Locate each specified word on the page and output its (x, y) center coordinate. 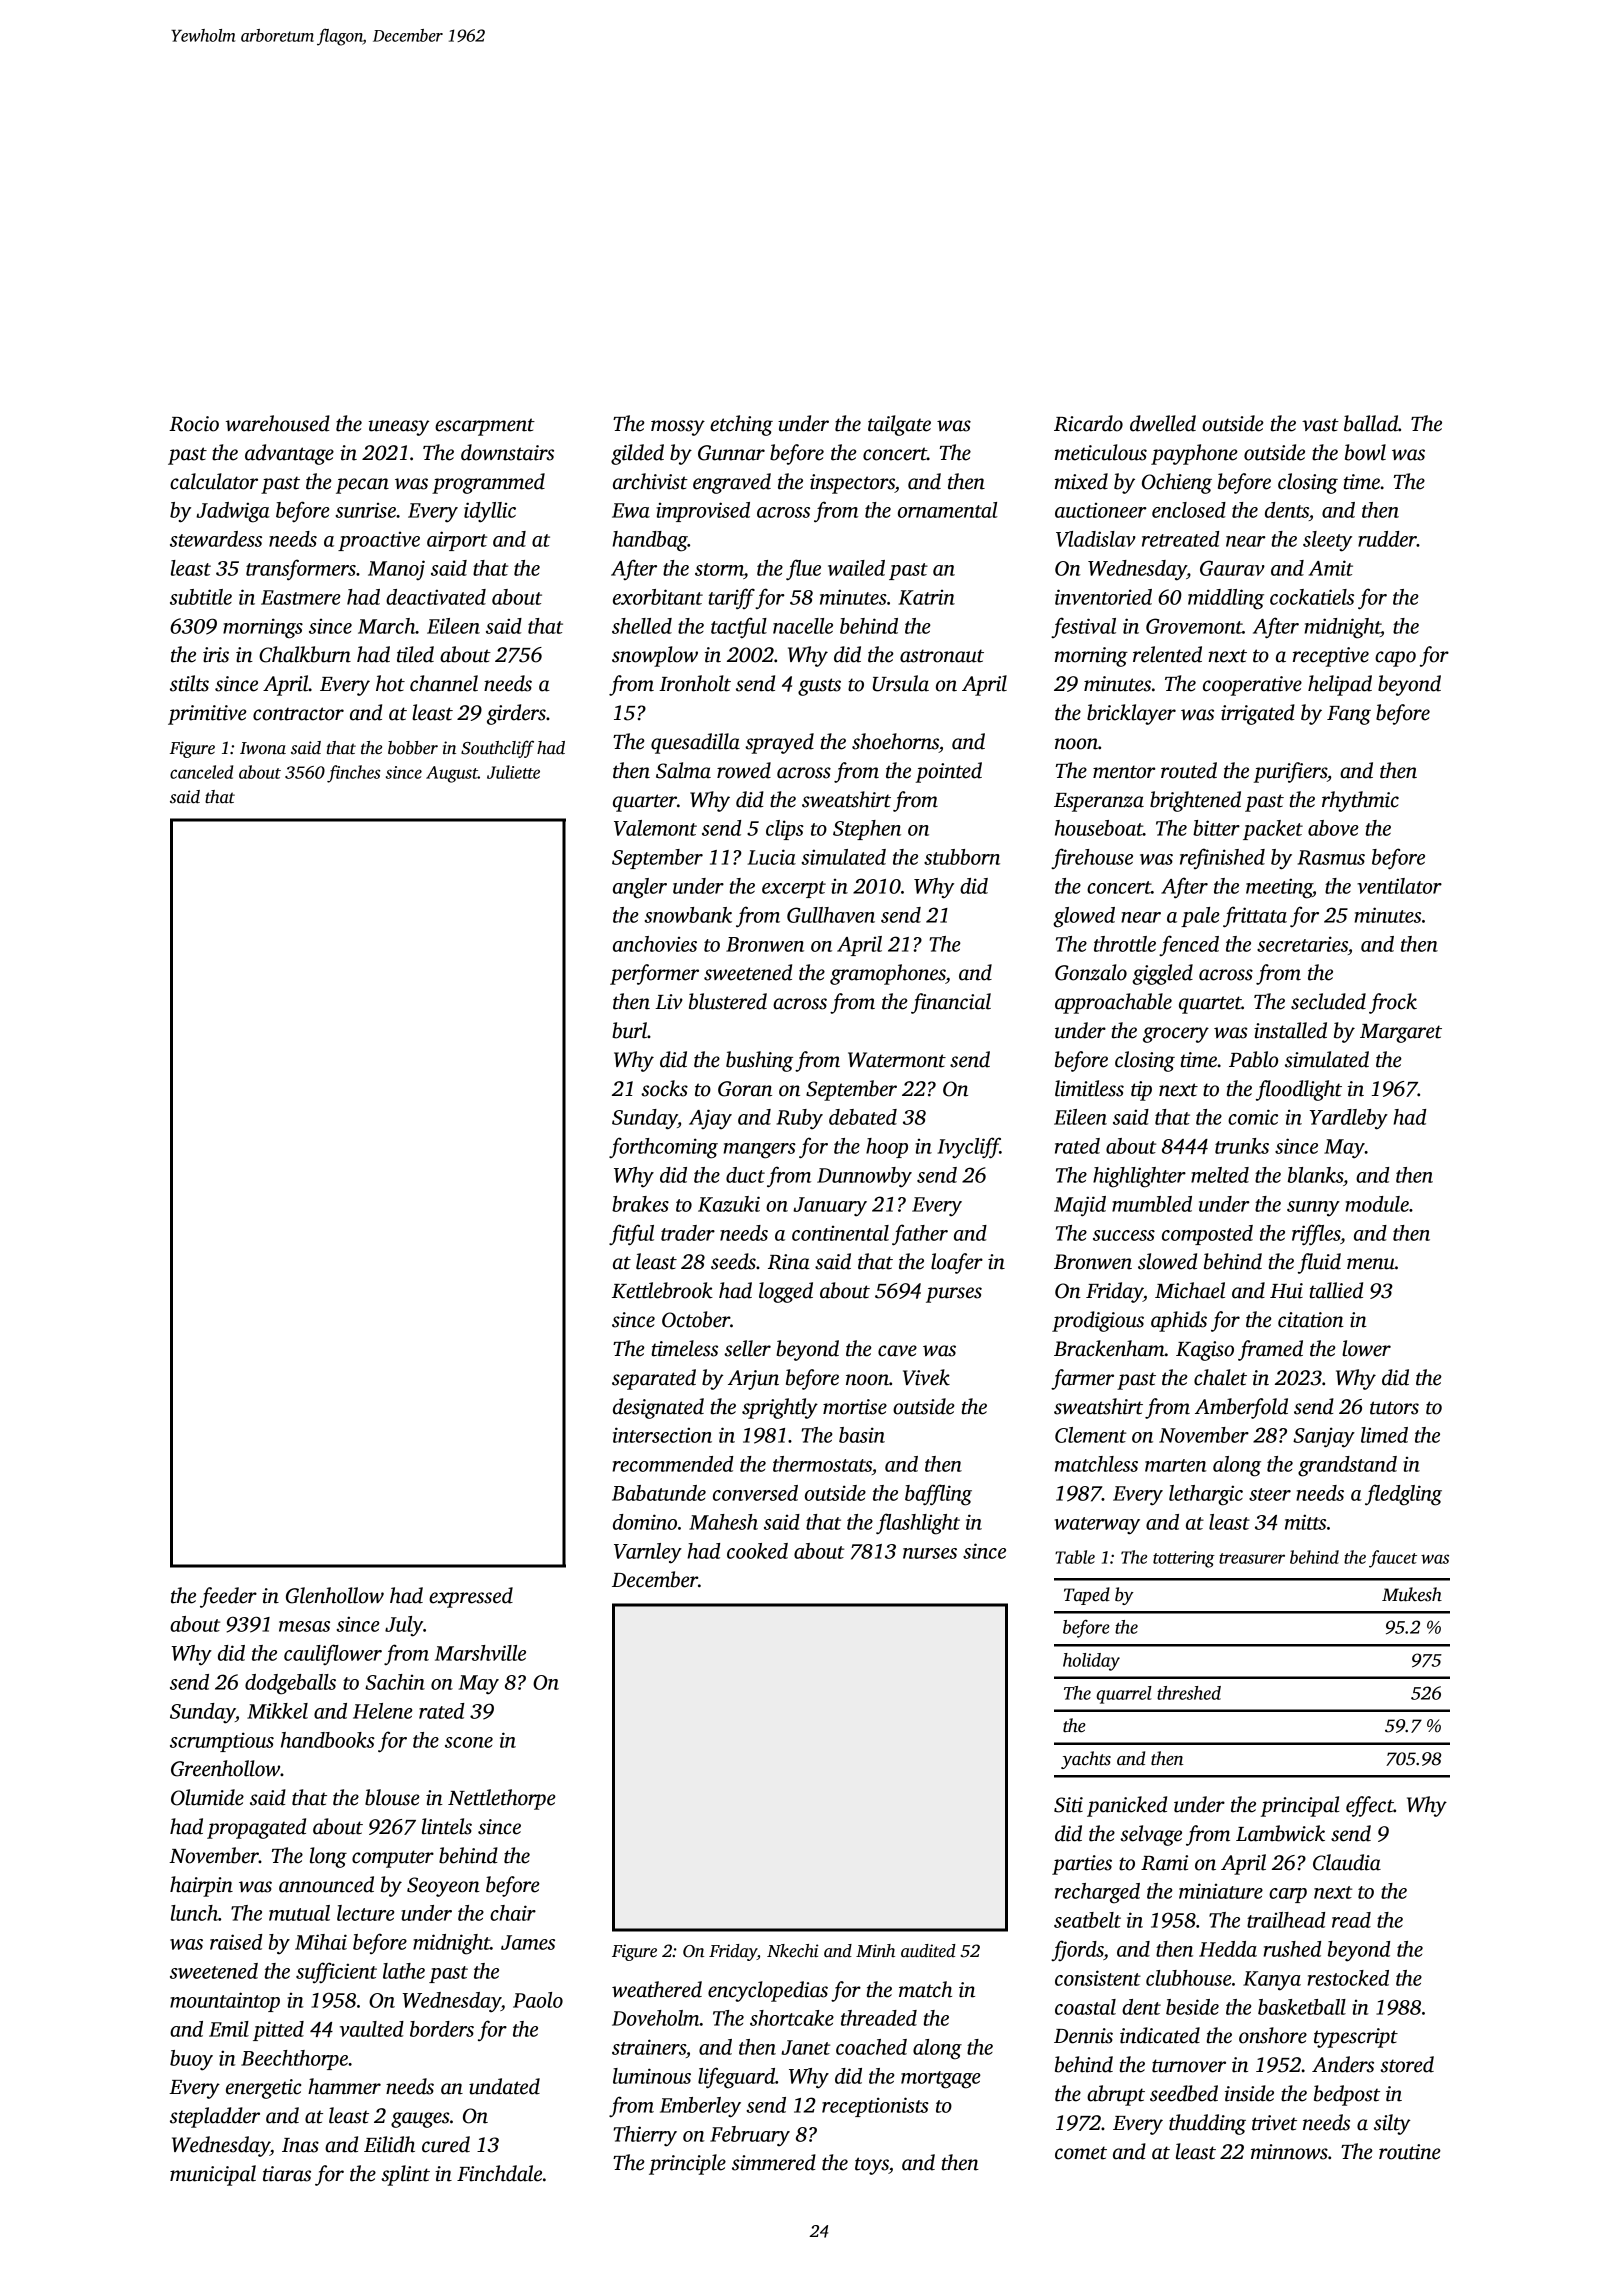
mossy (678, 428)
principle (687, 2164)
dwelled (1163, 423)
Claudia (1347, 1862)
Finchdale (499, 2173)
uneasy (399, 428)
